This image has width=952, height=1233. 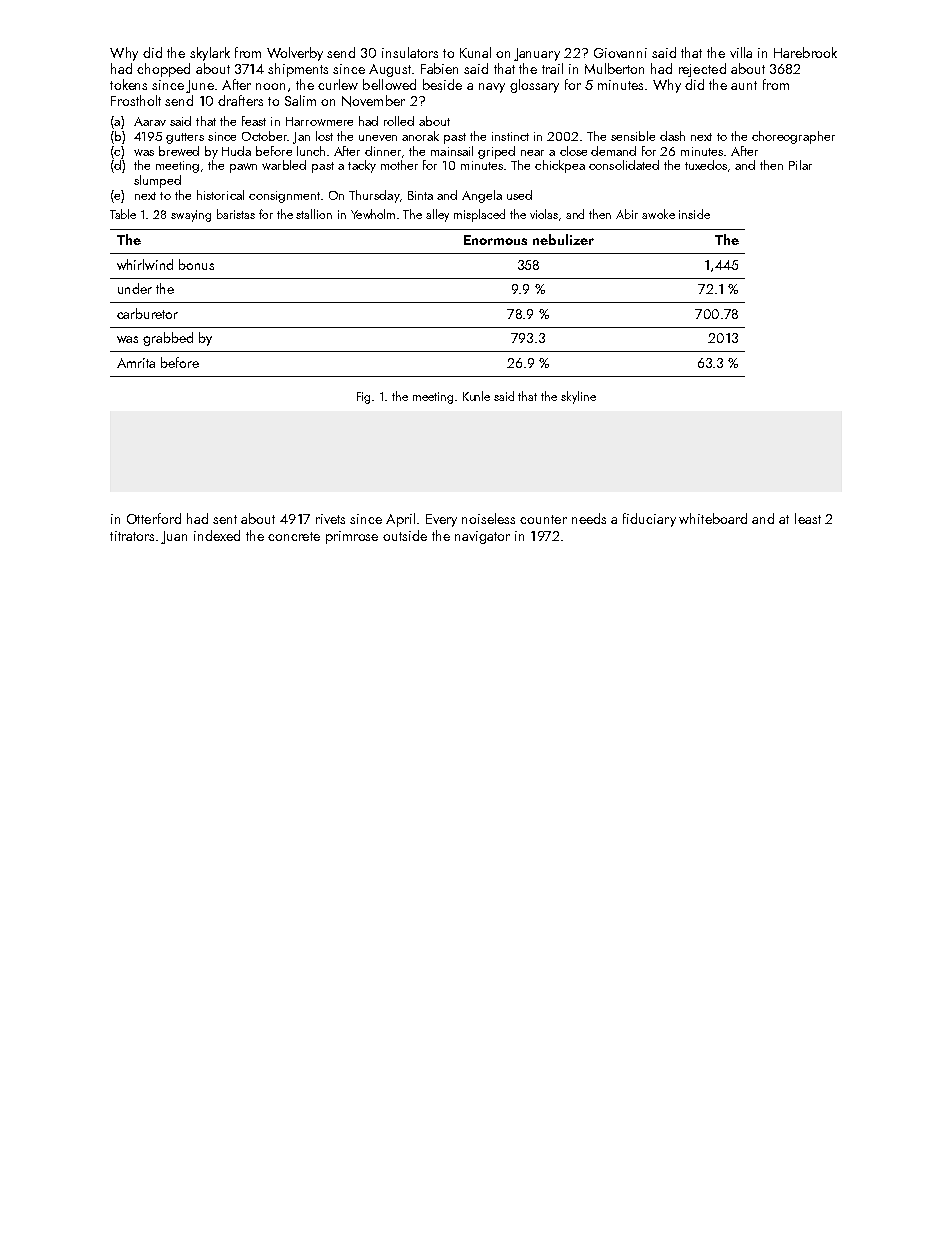 What do you see at coordinates (475, 52) in the image?
I see `Kunal` at bounding box center [475, 52].
